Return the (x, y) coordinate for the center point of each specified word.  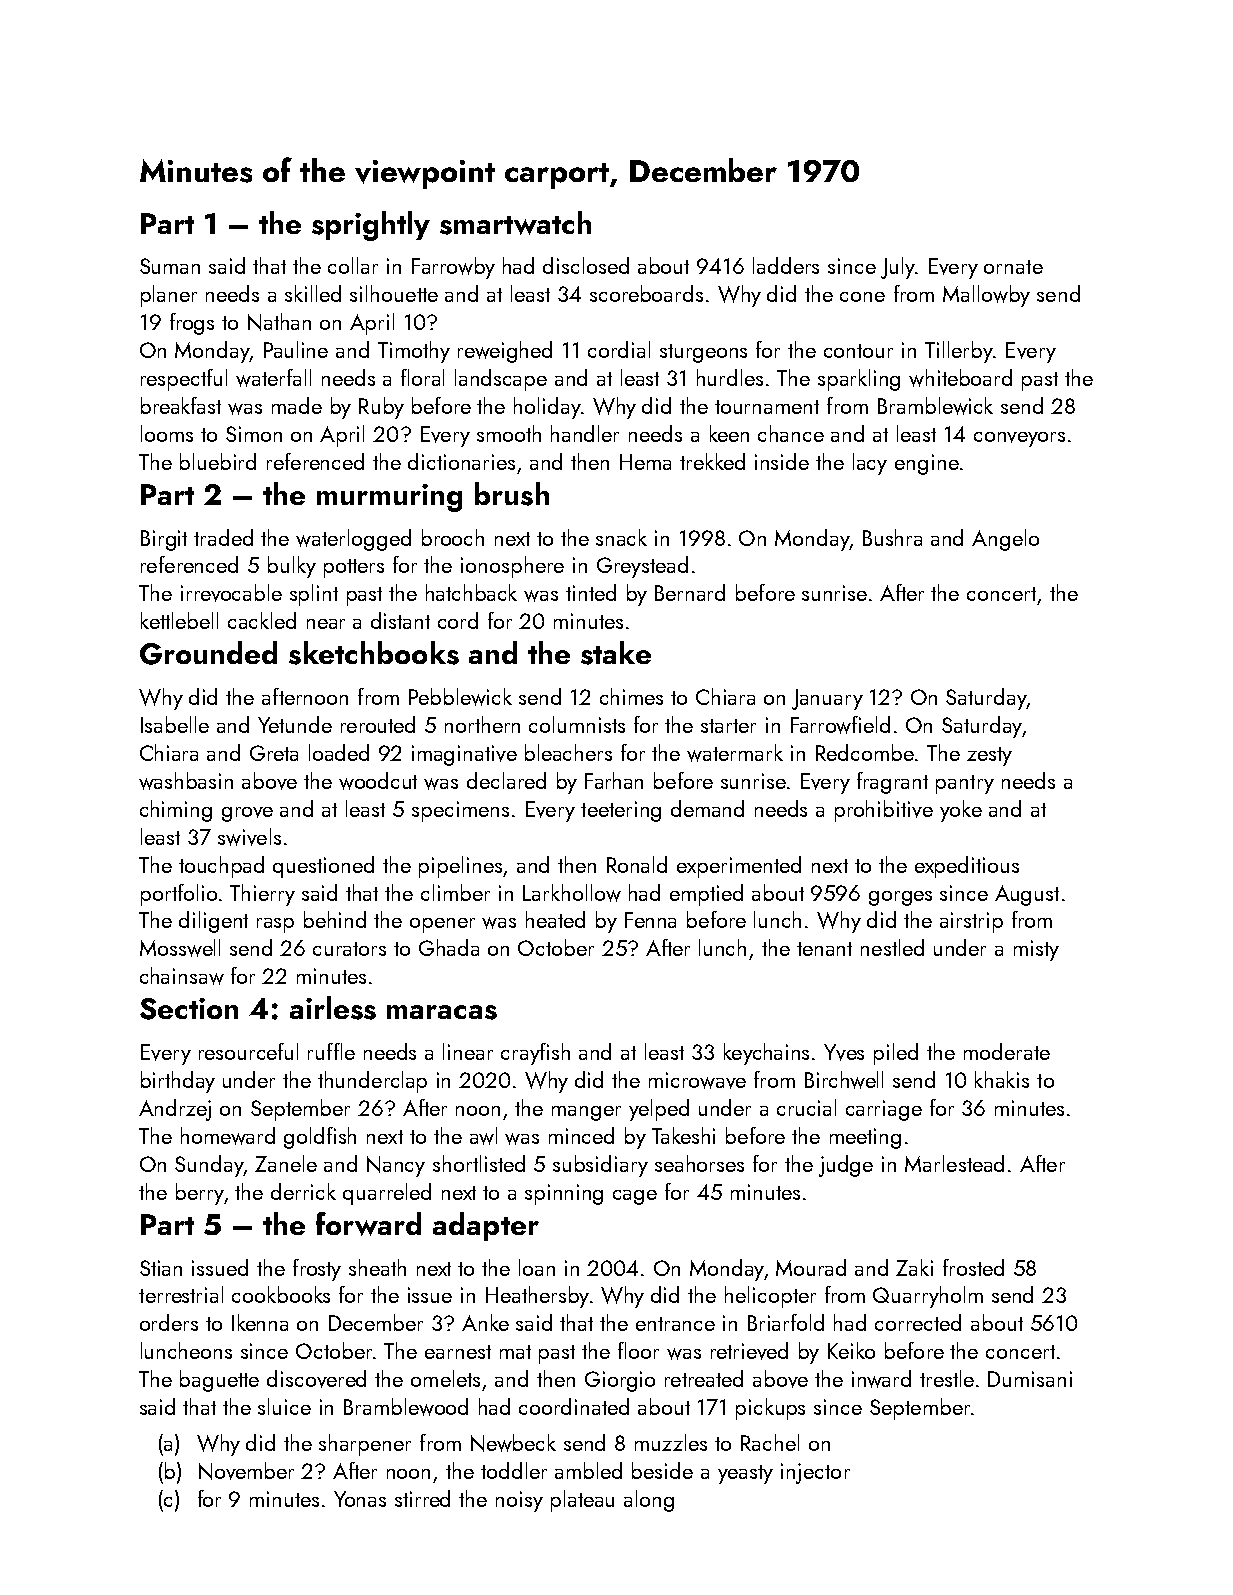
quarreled (387, 1194)
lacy (870, 464)
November (246, 1471)
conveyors (1019, 439)
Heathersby (537, 1297)
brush (512, 494)
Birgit (164, 540)
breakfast (181, 405)
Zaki (914, 1267)
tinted (591, 592)
